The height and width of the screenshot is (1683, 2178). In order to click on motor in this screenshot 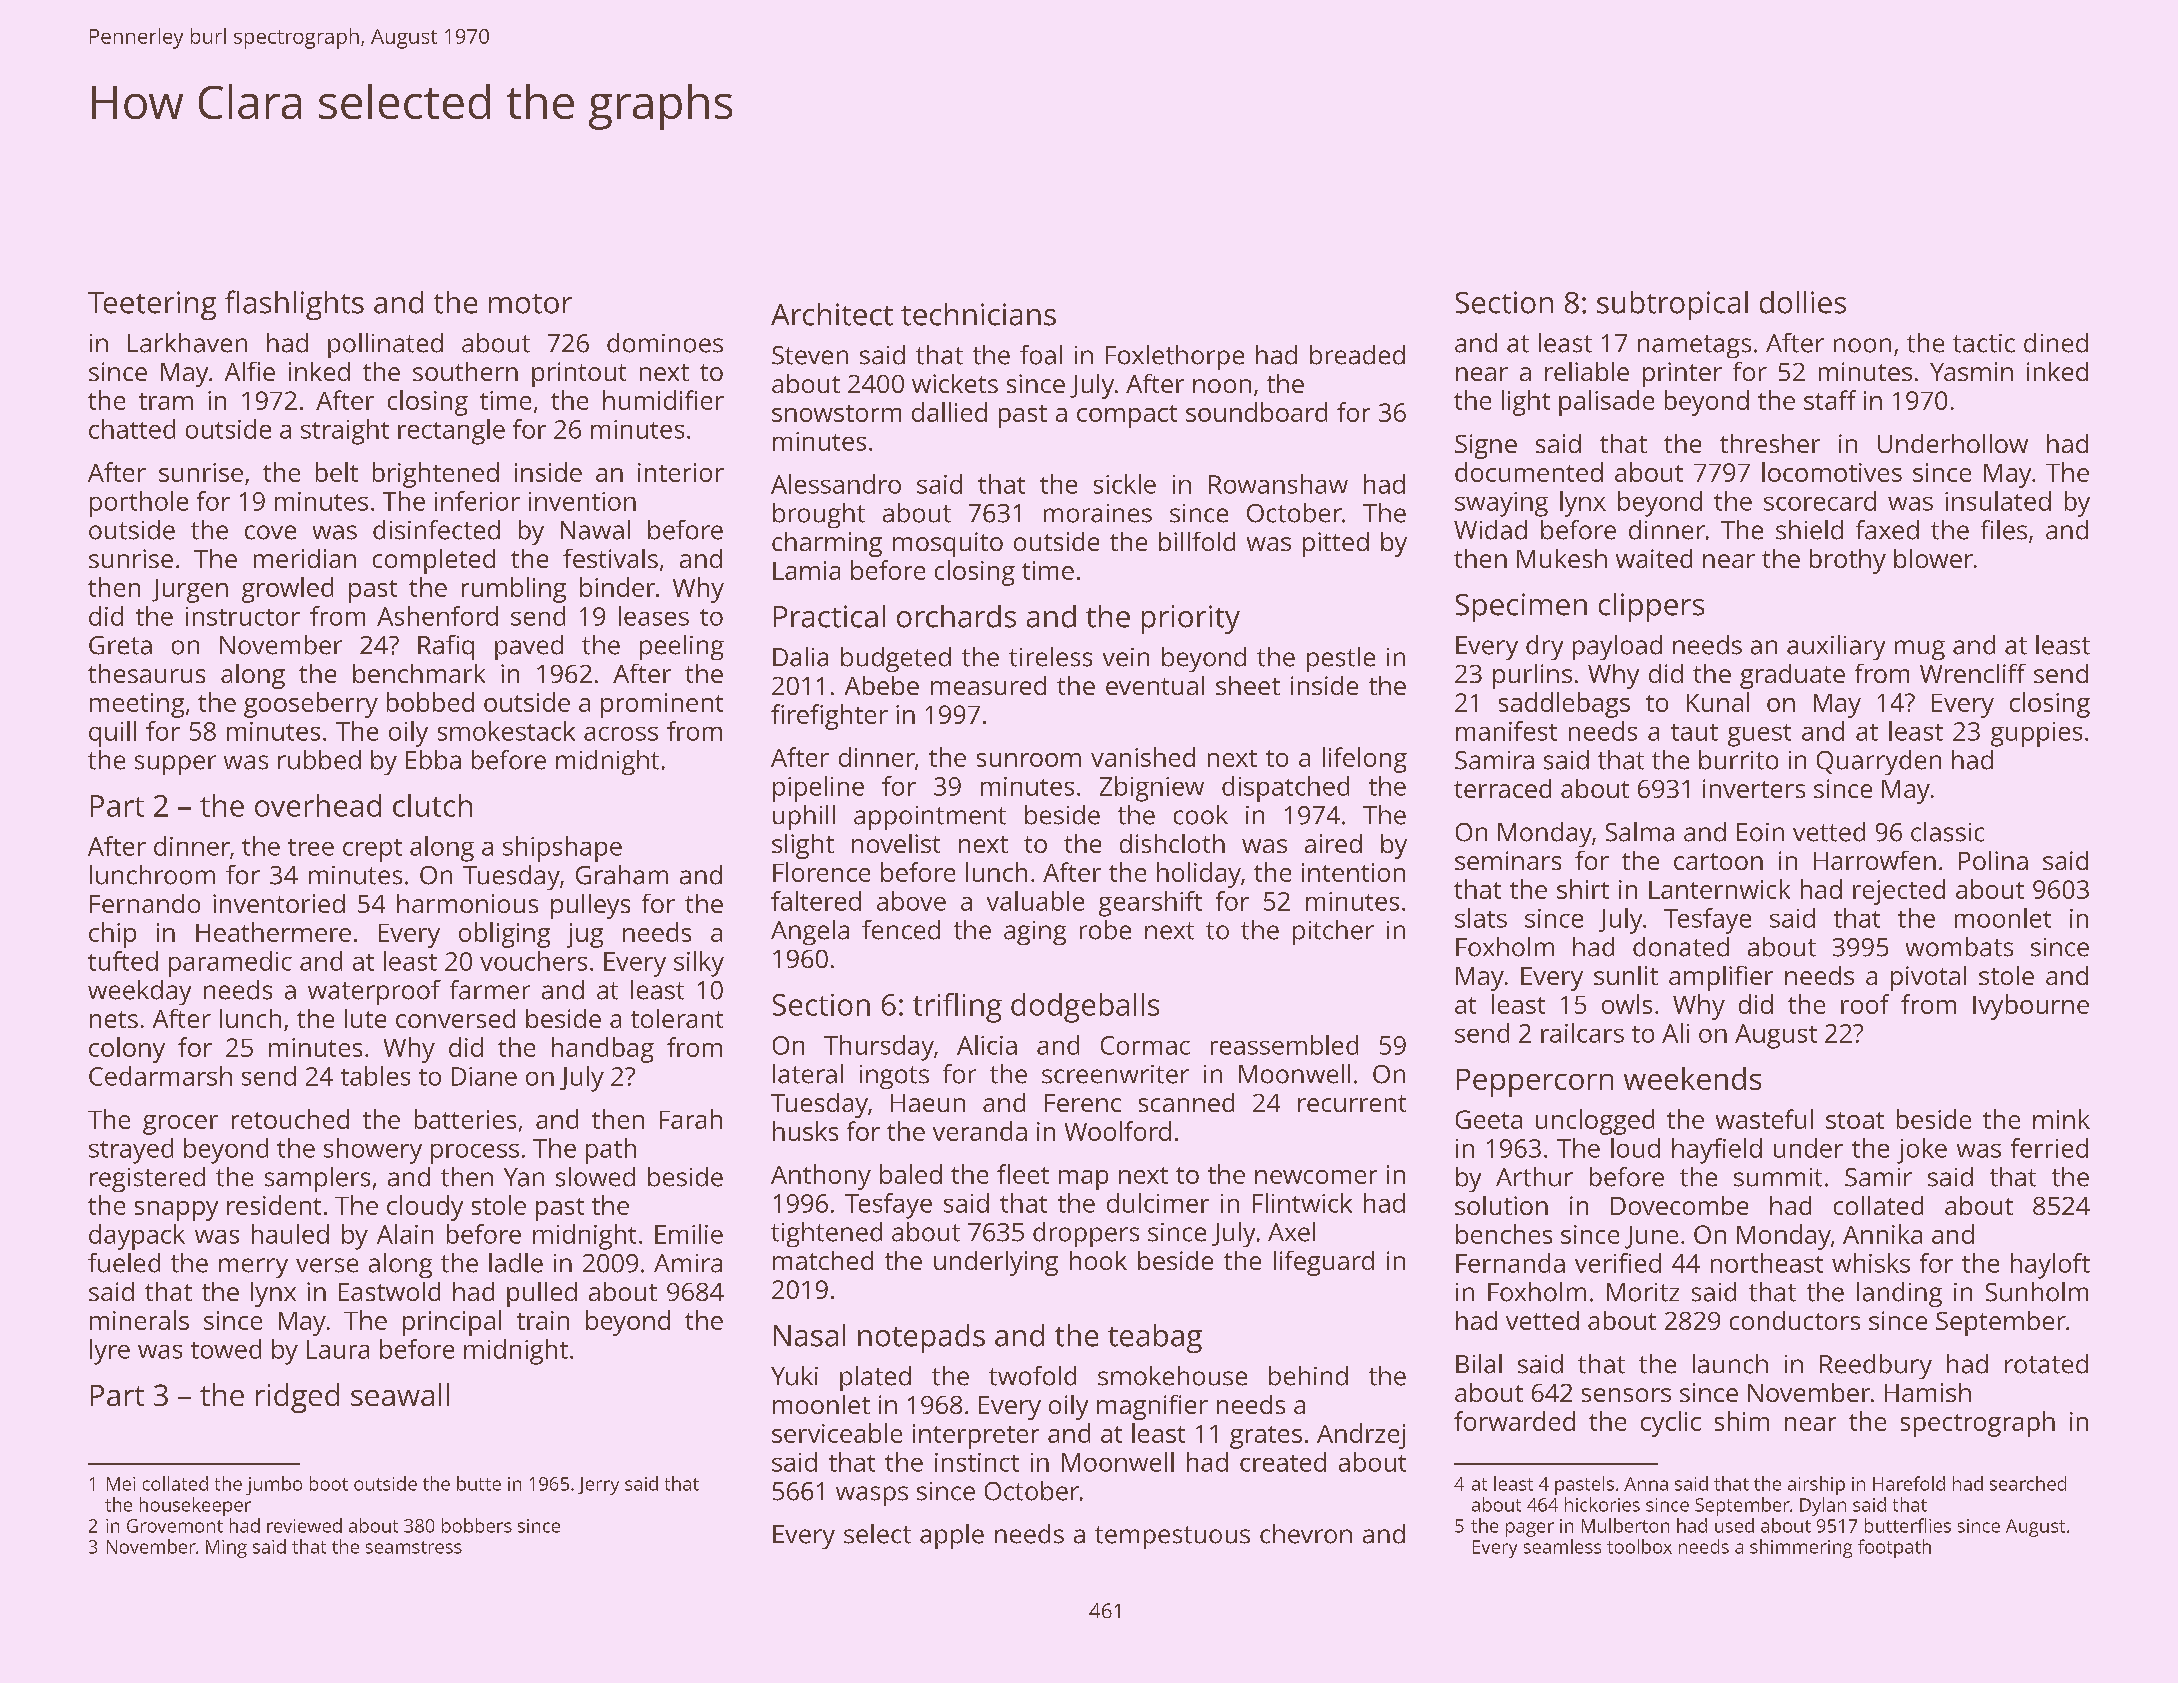, I will do `click(530, 304)`.
